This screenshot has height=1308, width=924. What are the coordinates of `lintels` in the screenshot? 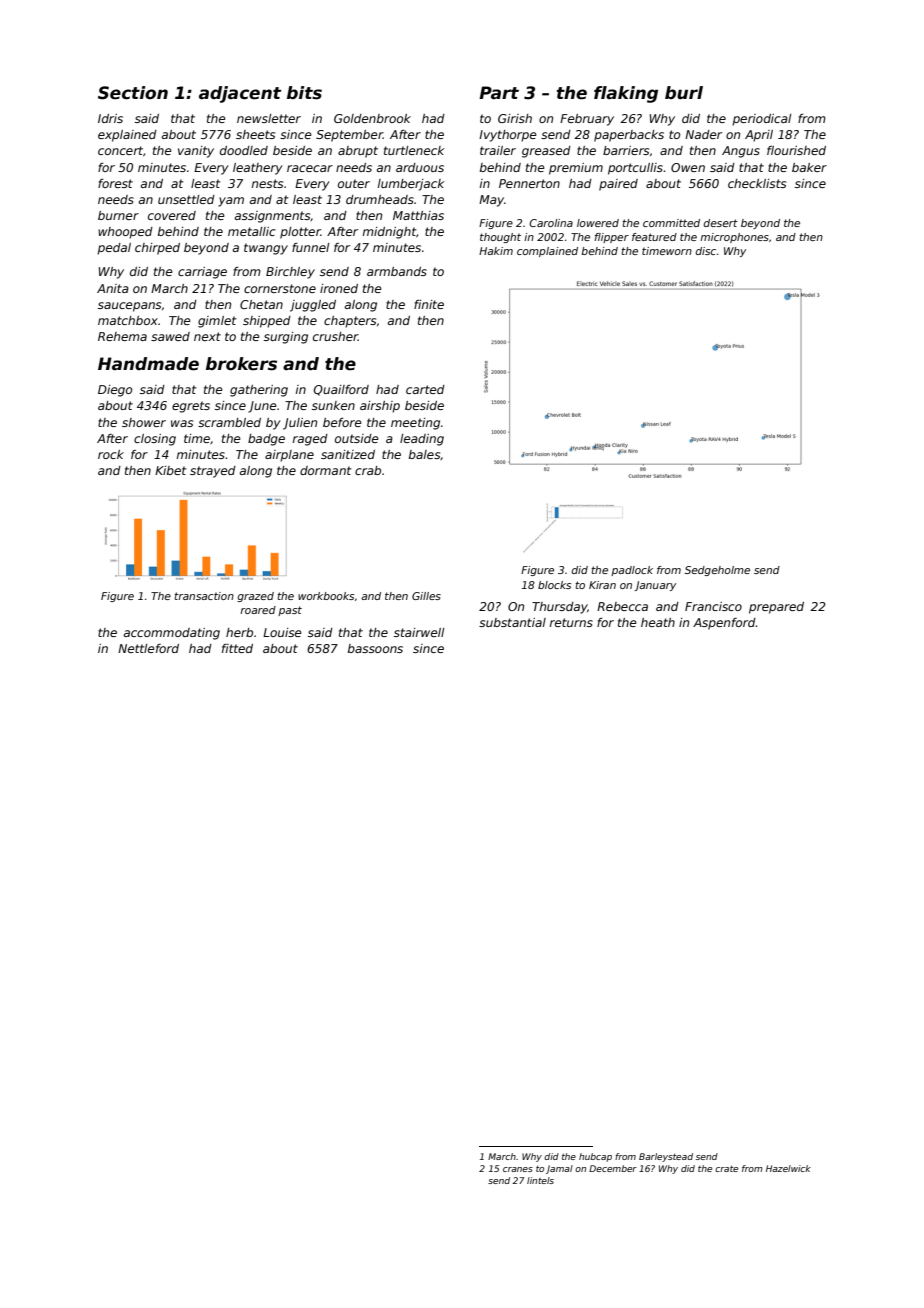 It's located at (540, 1180).
